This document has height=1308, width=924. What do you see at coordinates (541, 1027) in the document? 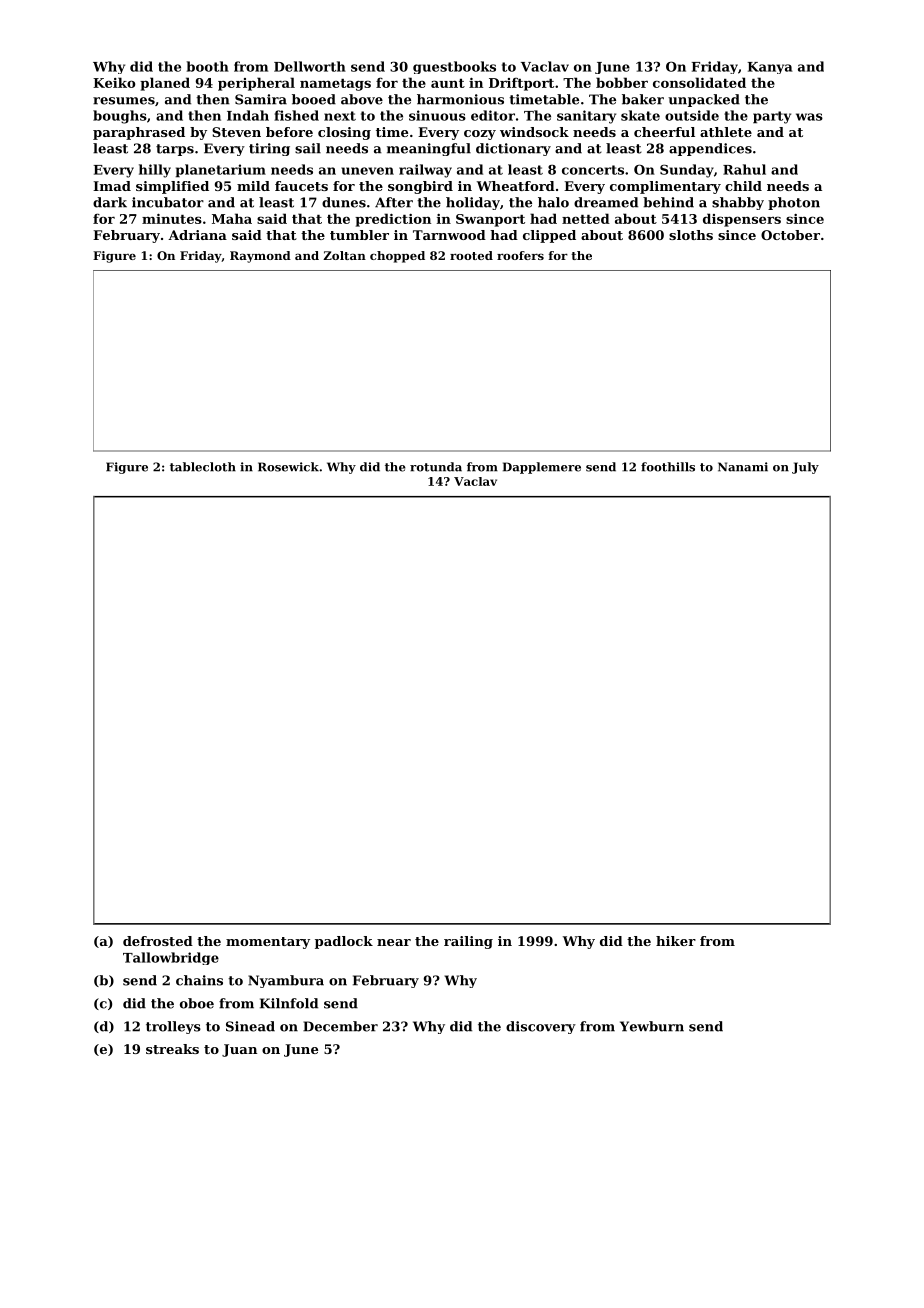
I see `discovery` at bounding box center [541, 1027].
